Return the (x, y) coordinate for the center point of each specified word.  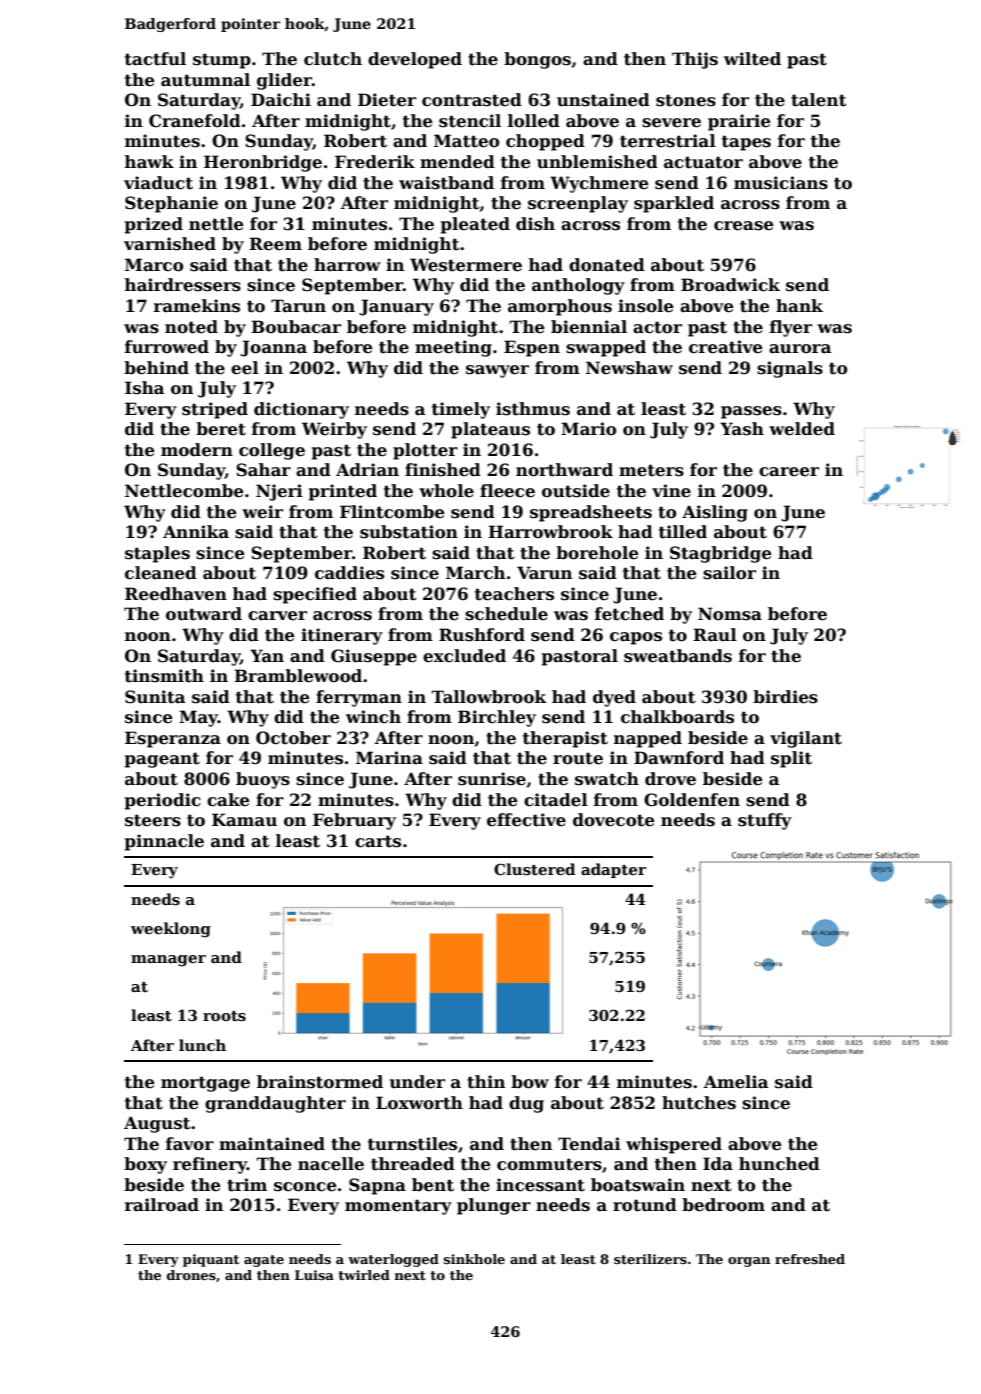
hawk (149, 161)
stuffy (765, 821)
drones (191, 1275)
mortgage (205, 1084)
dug (526, 1104)
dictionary (301, 410)
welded (802, 429)
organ (749, 1262)
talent (819, 100)
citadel (556, 800)
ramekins (197, 306)
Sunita (155, 697)
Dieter (387, 100)
